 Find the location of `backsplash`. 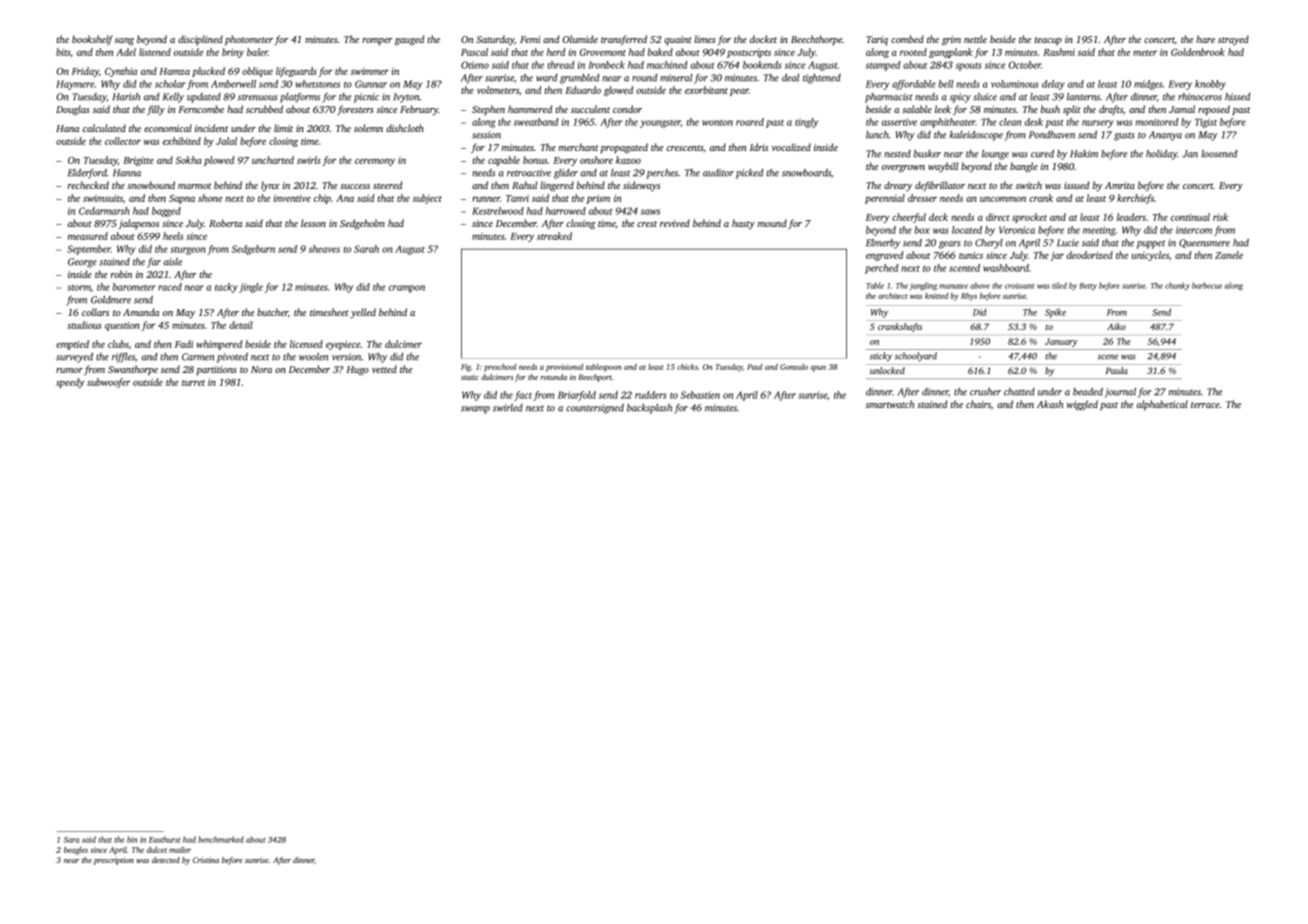

backsplash is located at coordinates (649, 409).
